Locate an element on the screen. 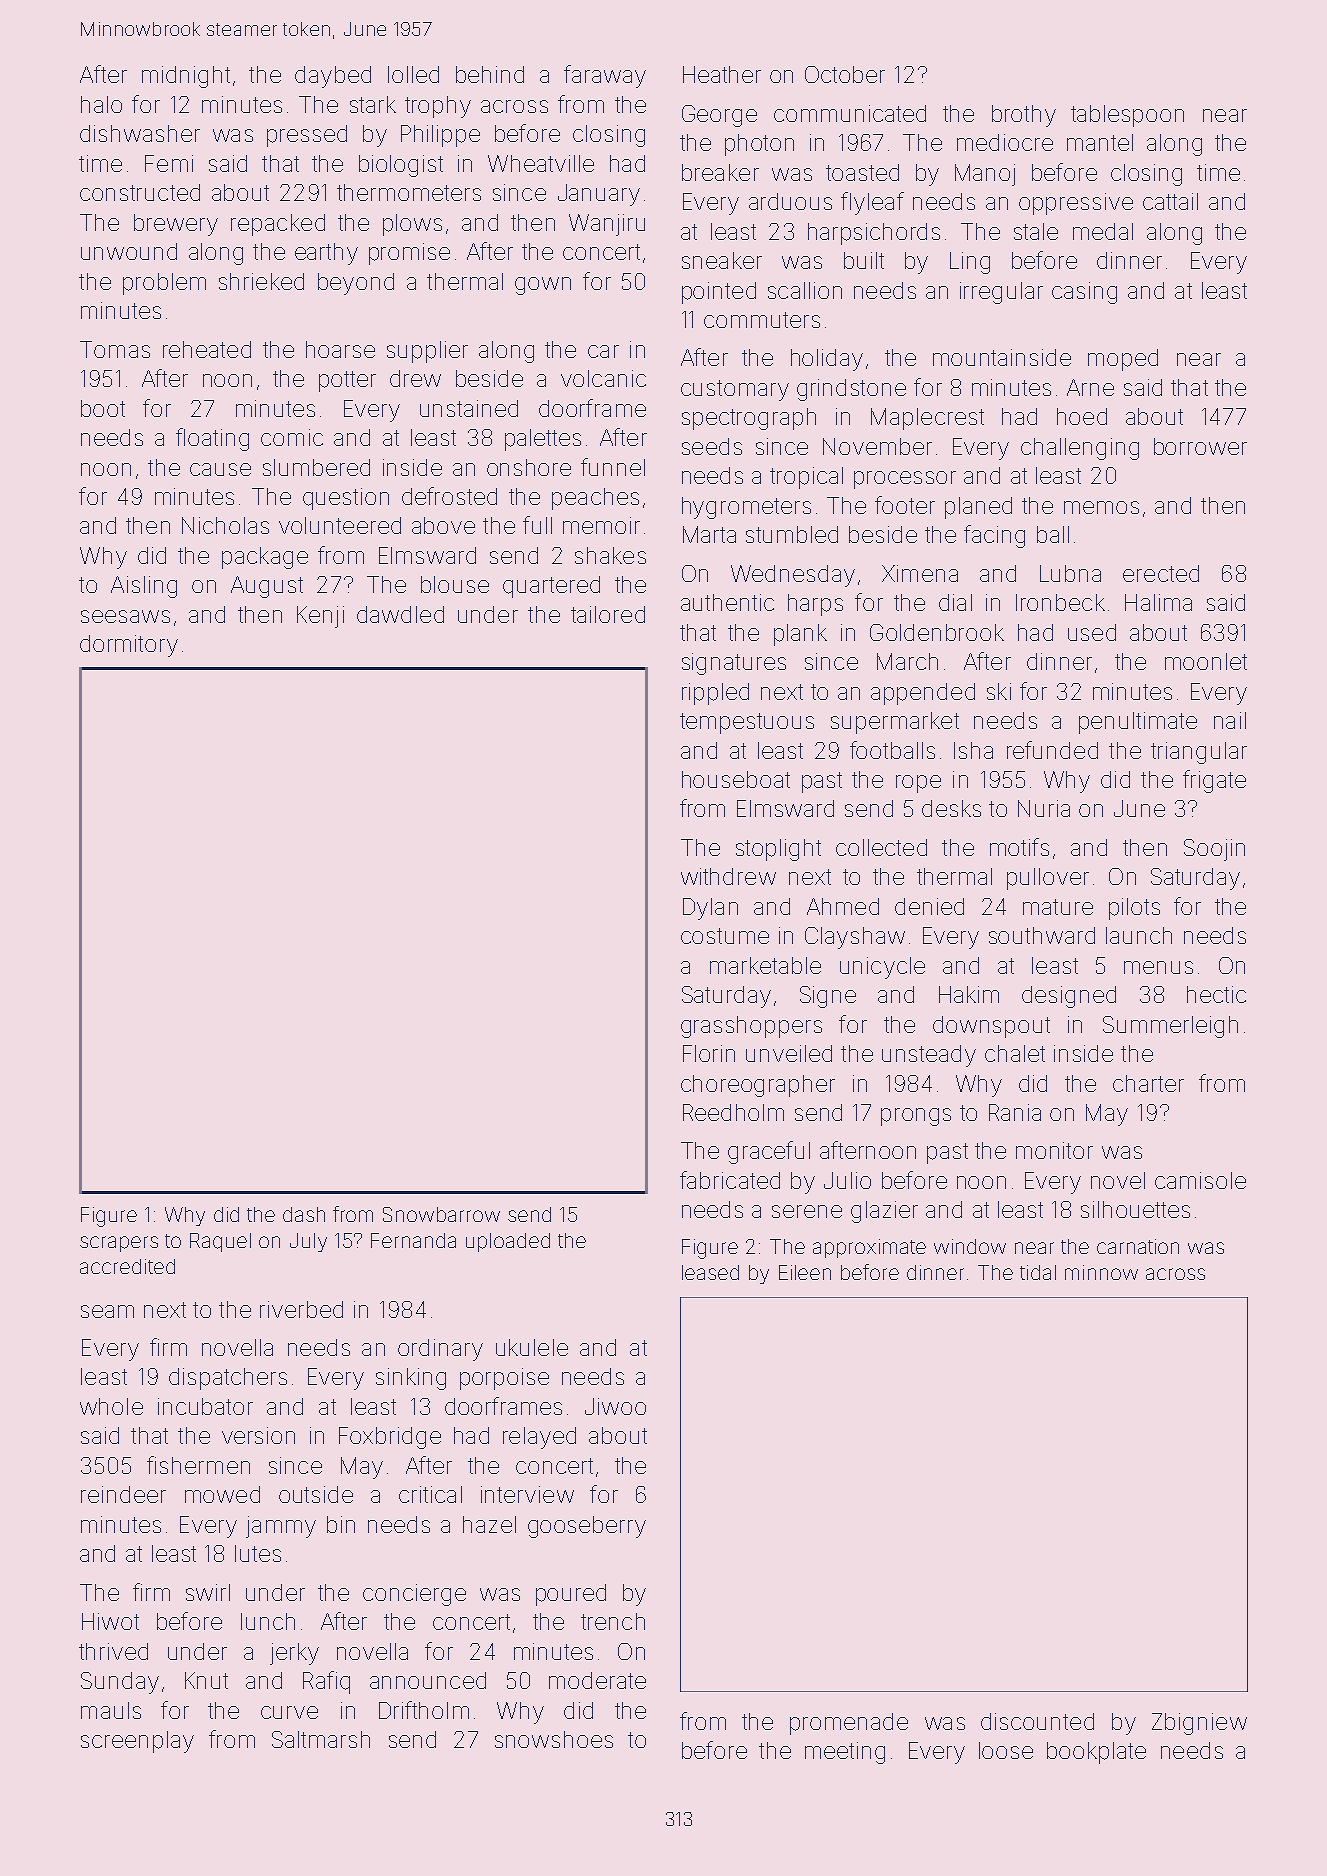  chalet is located at coordinates (1015, 1053).
